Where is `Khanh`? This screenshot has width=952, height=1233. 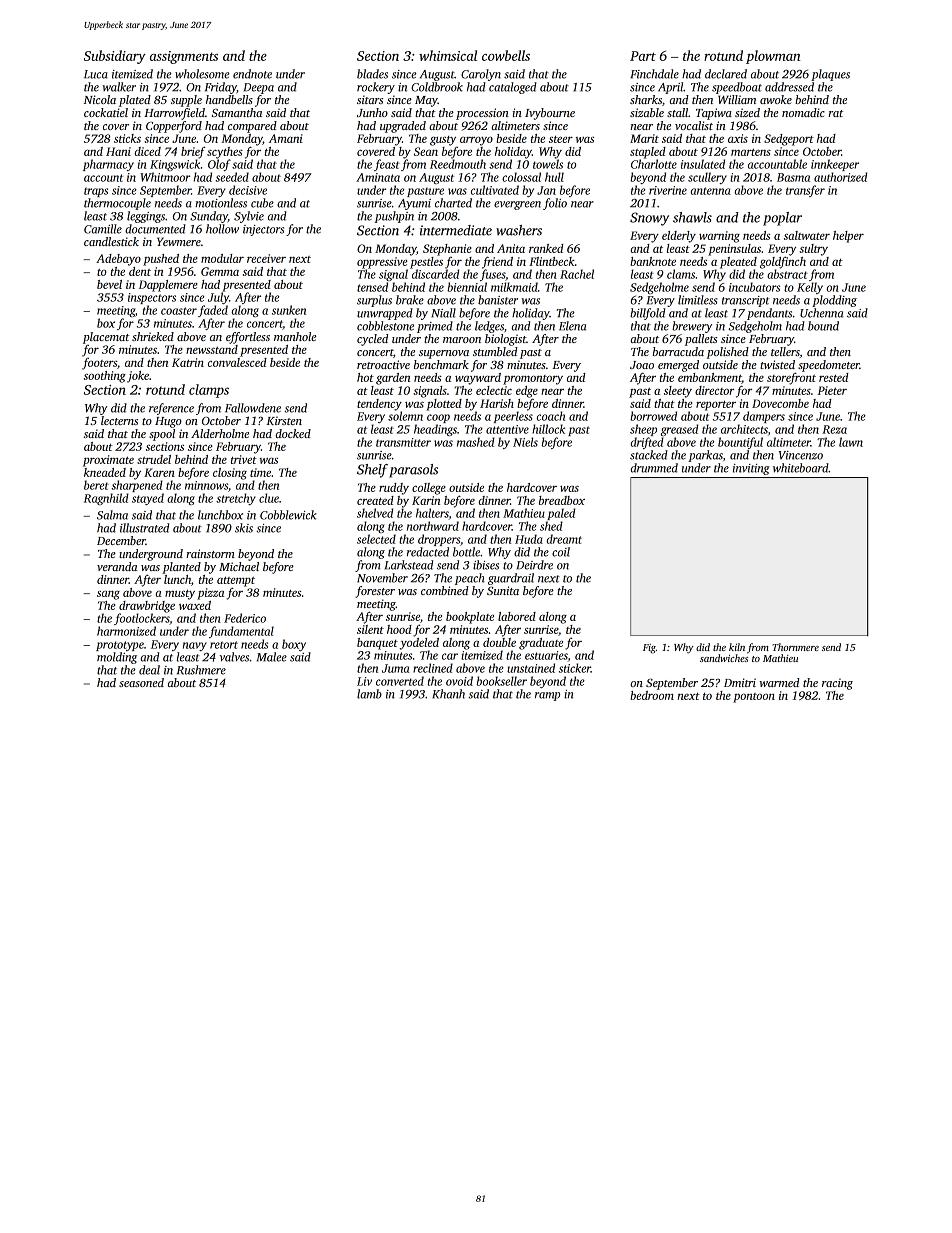 Khanh is located at coordinates (448, 694).
